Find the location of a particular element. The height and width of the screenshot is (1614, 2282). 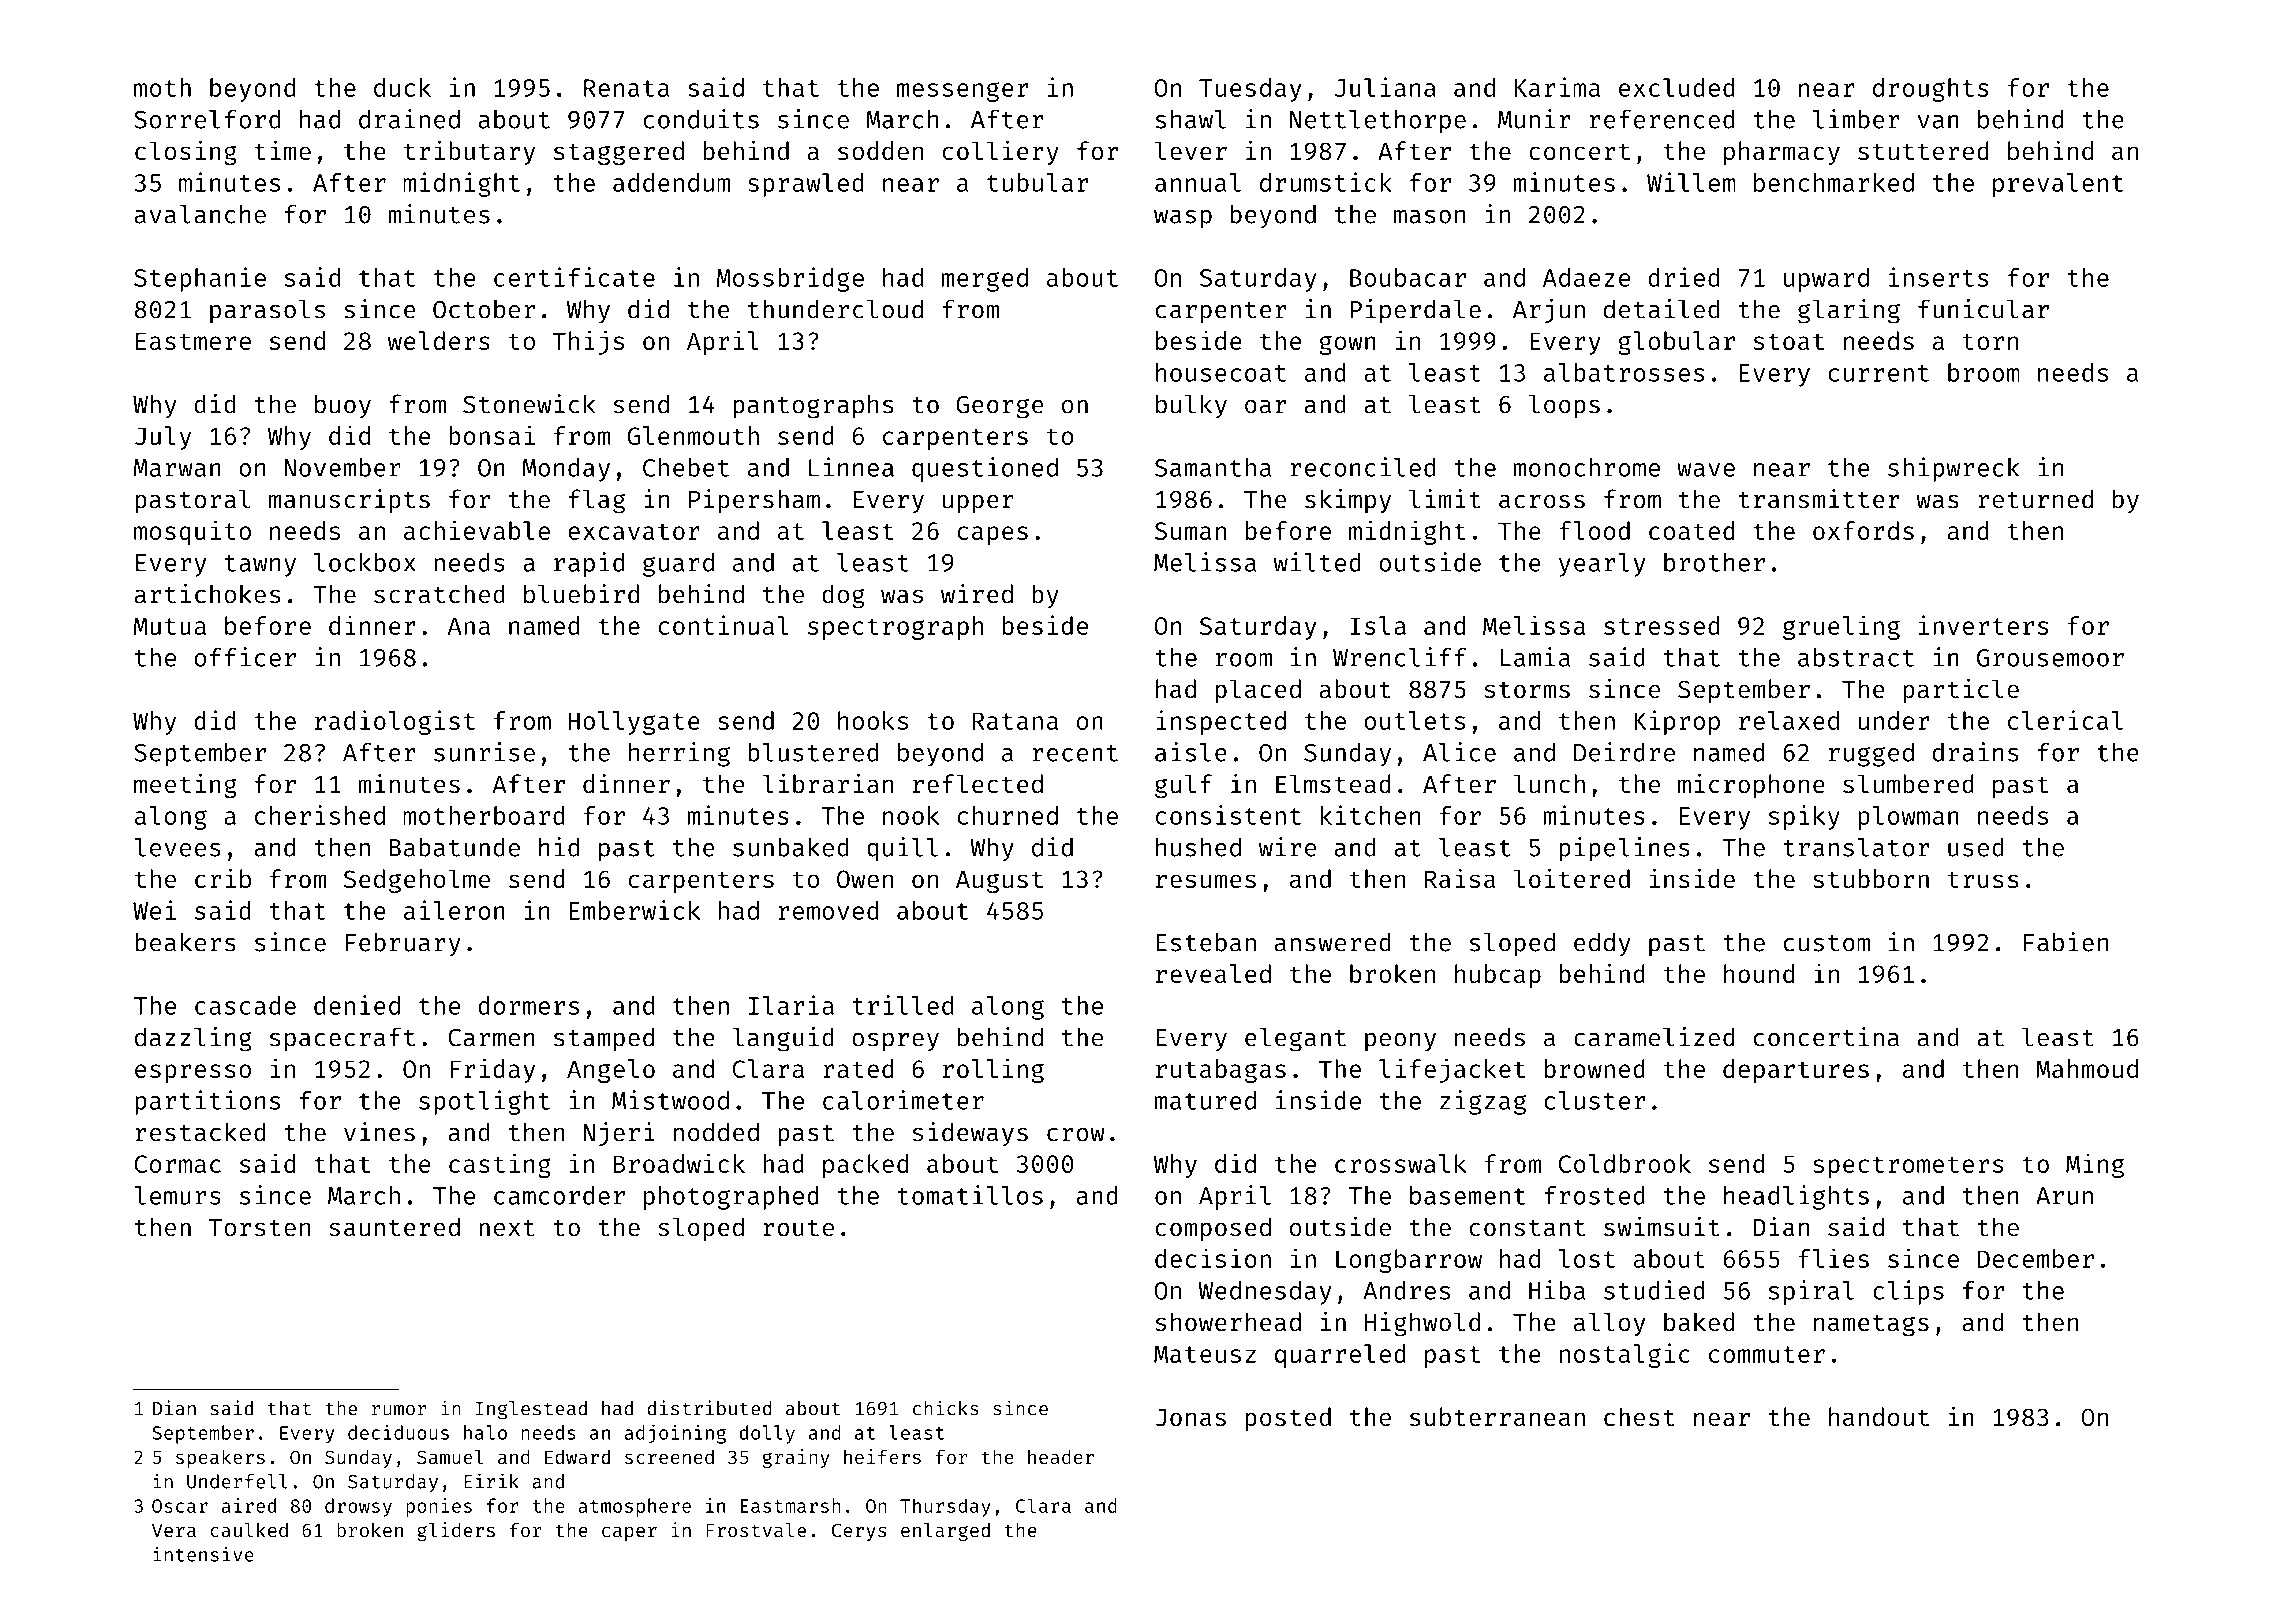

upper is located at coordinates (978, 504).
